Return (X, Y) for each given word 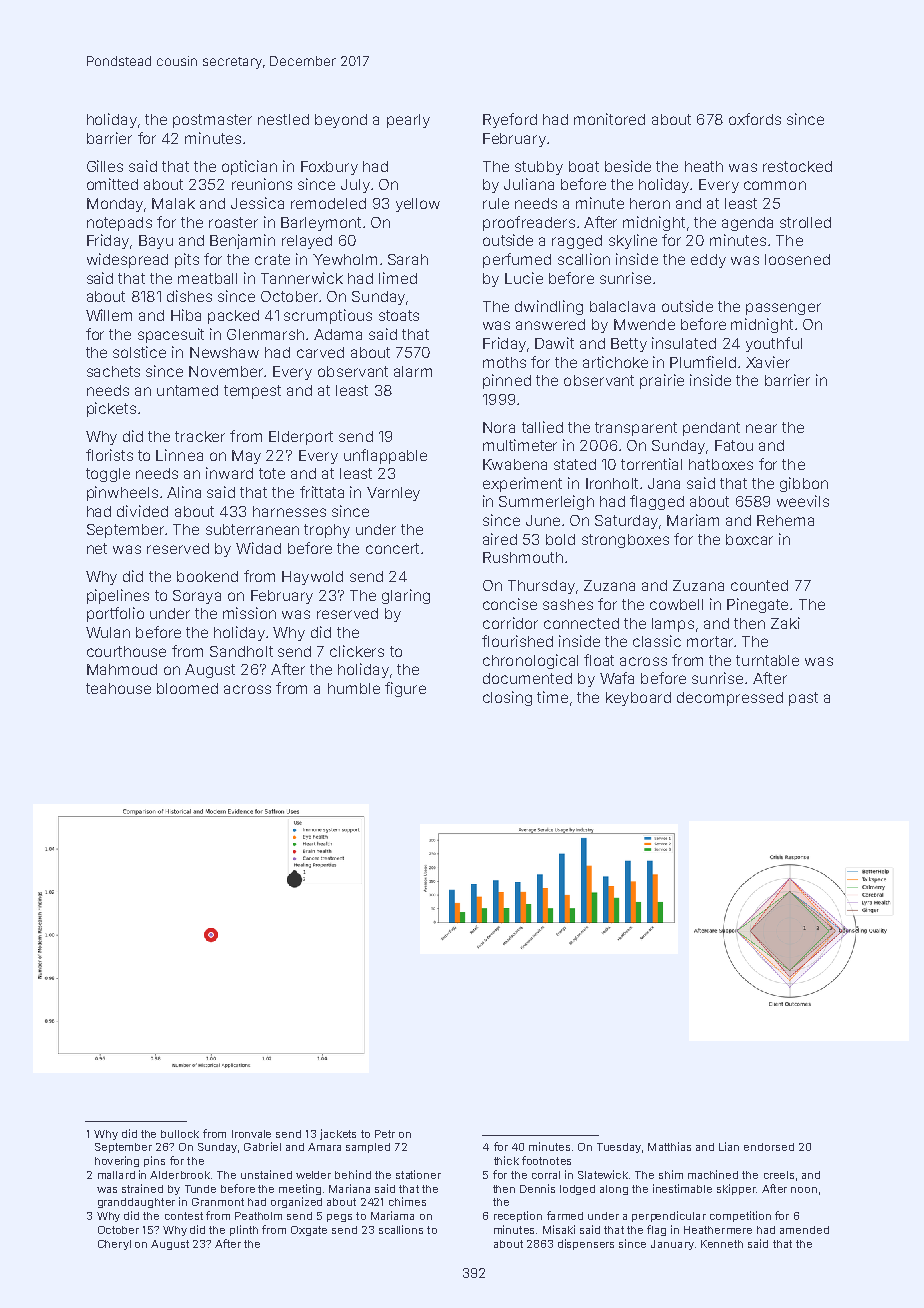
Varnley (393, 494)
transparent (636, 429)
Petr (385, 1134)
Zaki (785, 623)
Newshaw (224, 352)
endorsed (769, 1147)
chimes (407, 1201)
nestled (283, 119)
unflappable (385, 456)
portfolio (115, 614)
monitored (609, 119)
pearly (408, 121)
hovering (117, 1161)
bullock (180, 1134)
